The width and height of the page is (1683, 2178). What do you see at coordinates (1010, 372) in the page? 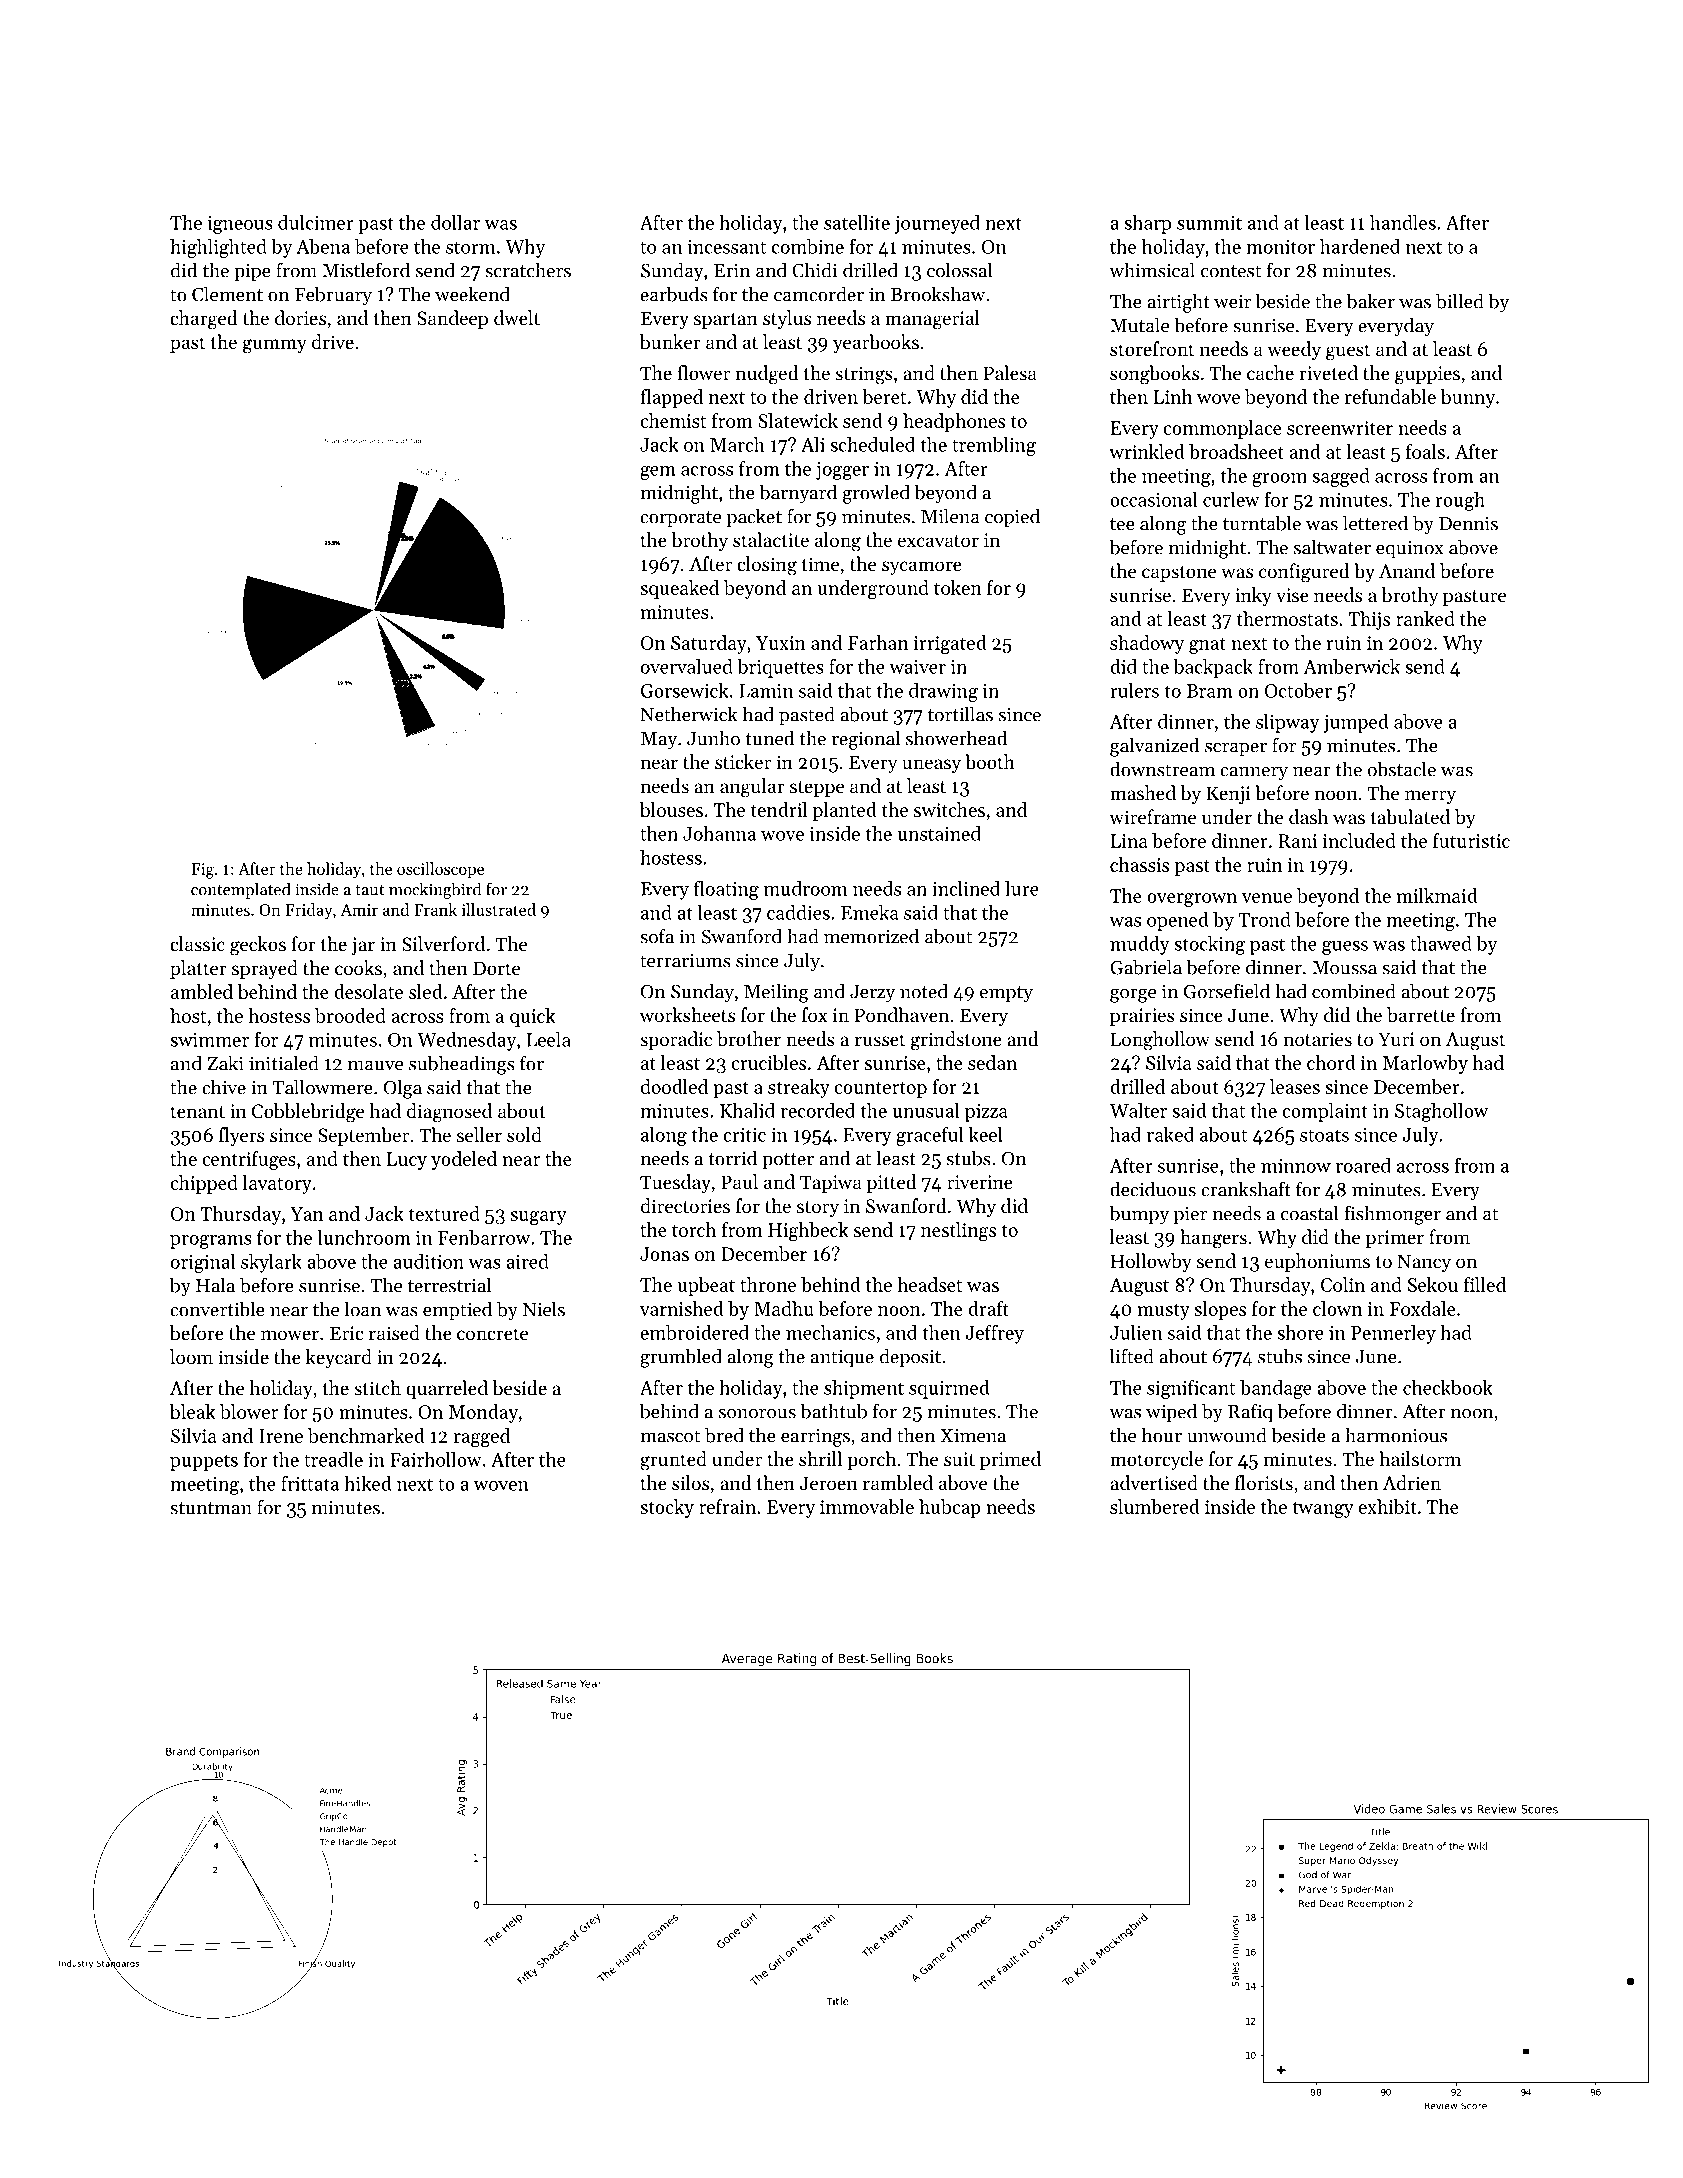
I see `Palesa` at bounding box center [1010, 372].
